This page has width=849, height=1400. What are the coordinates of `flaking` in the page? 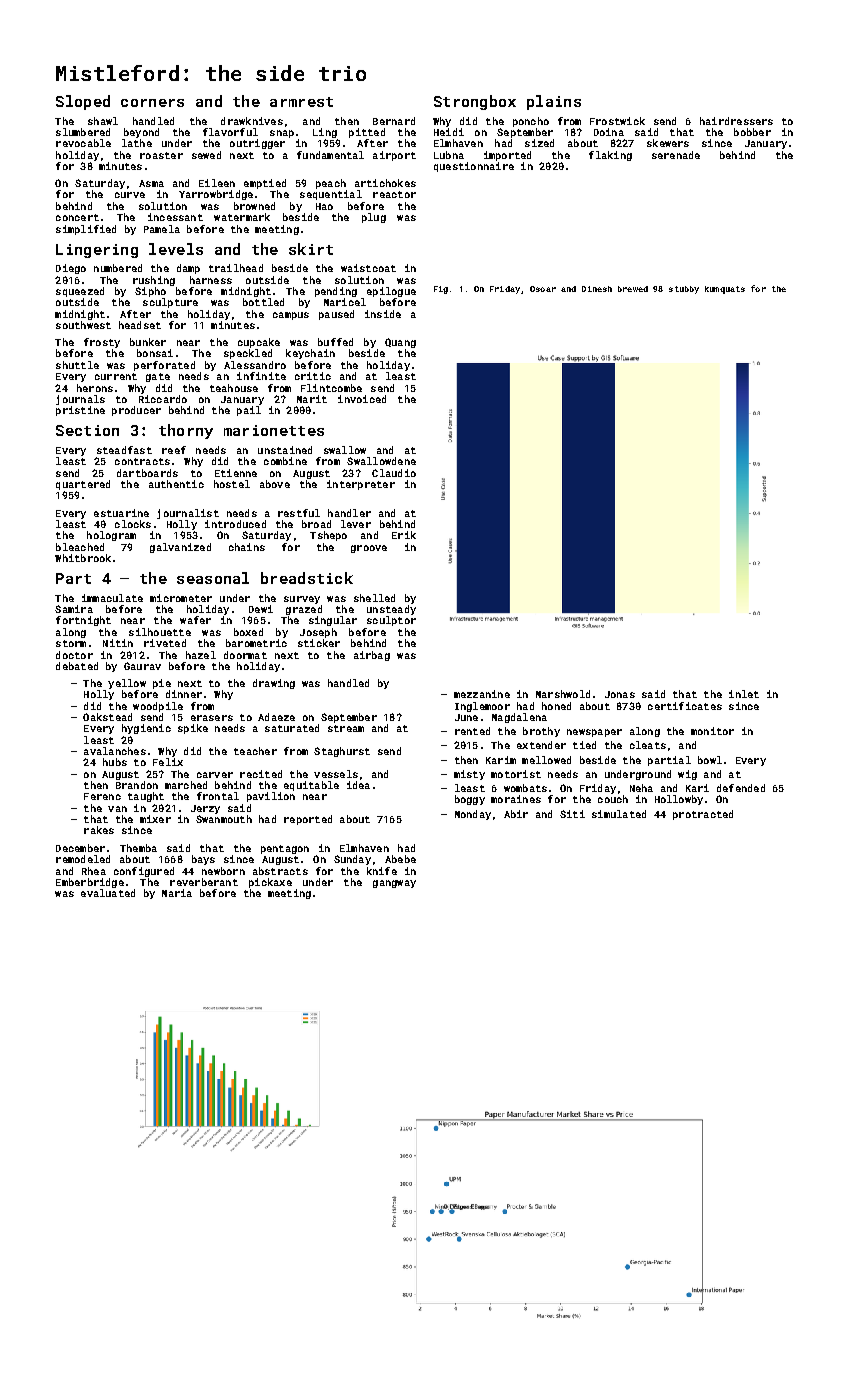 It's located at (610, 156).
